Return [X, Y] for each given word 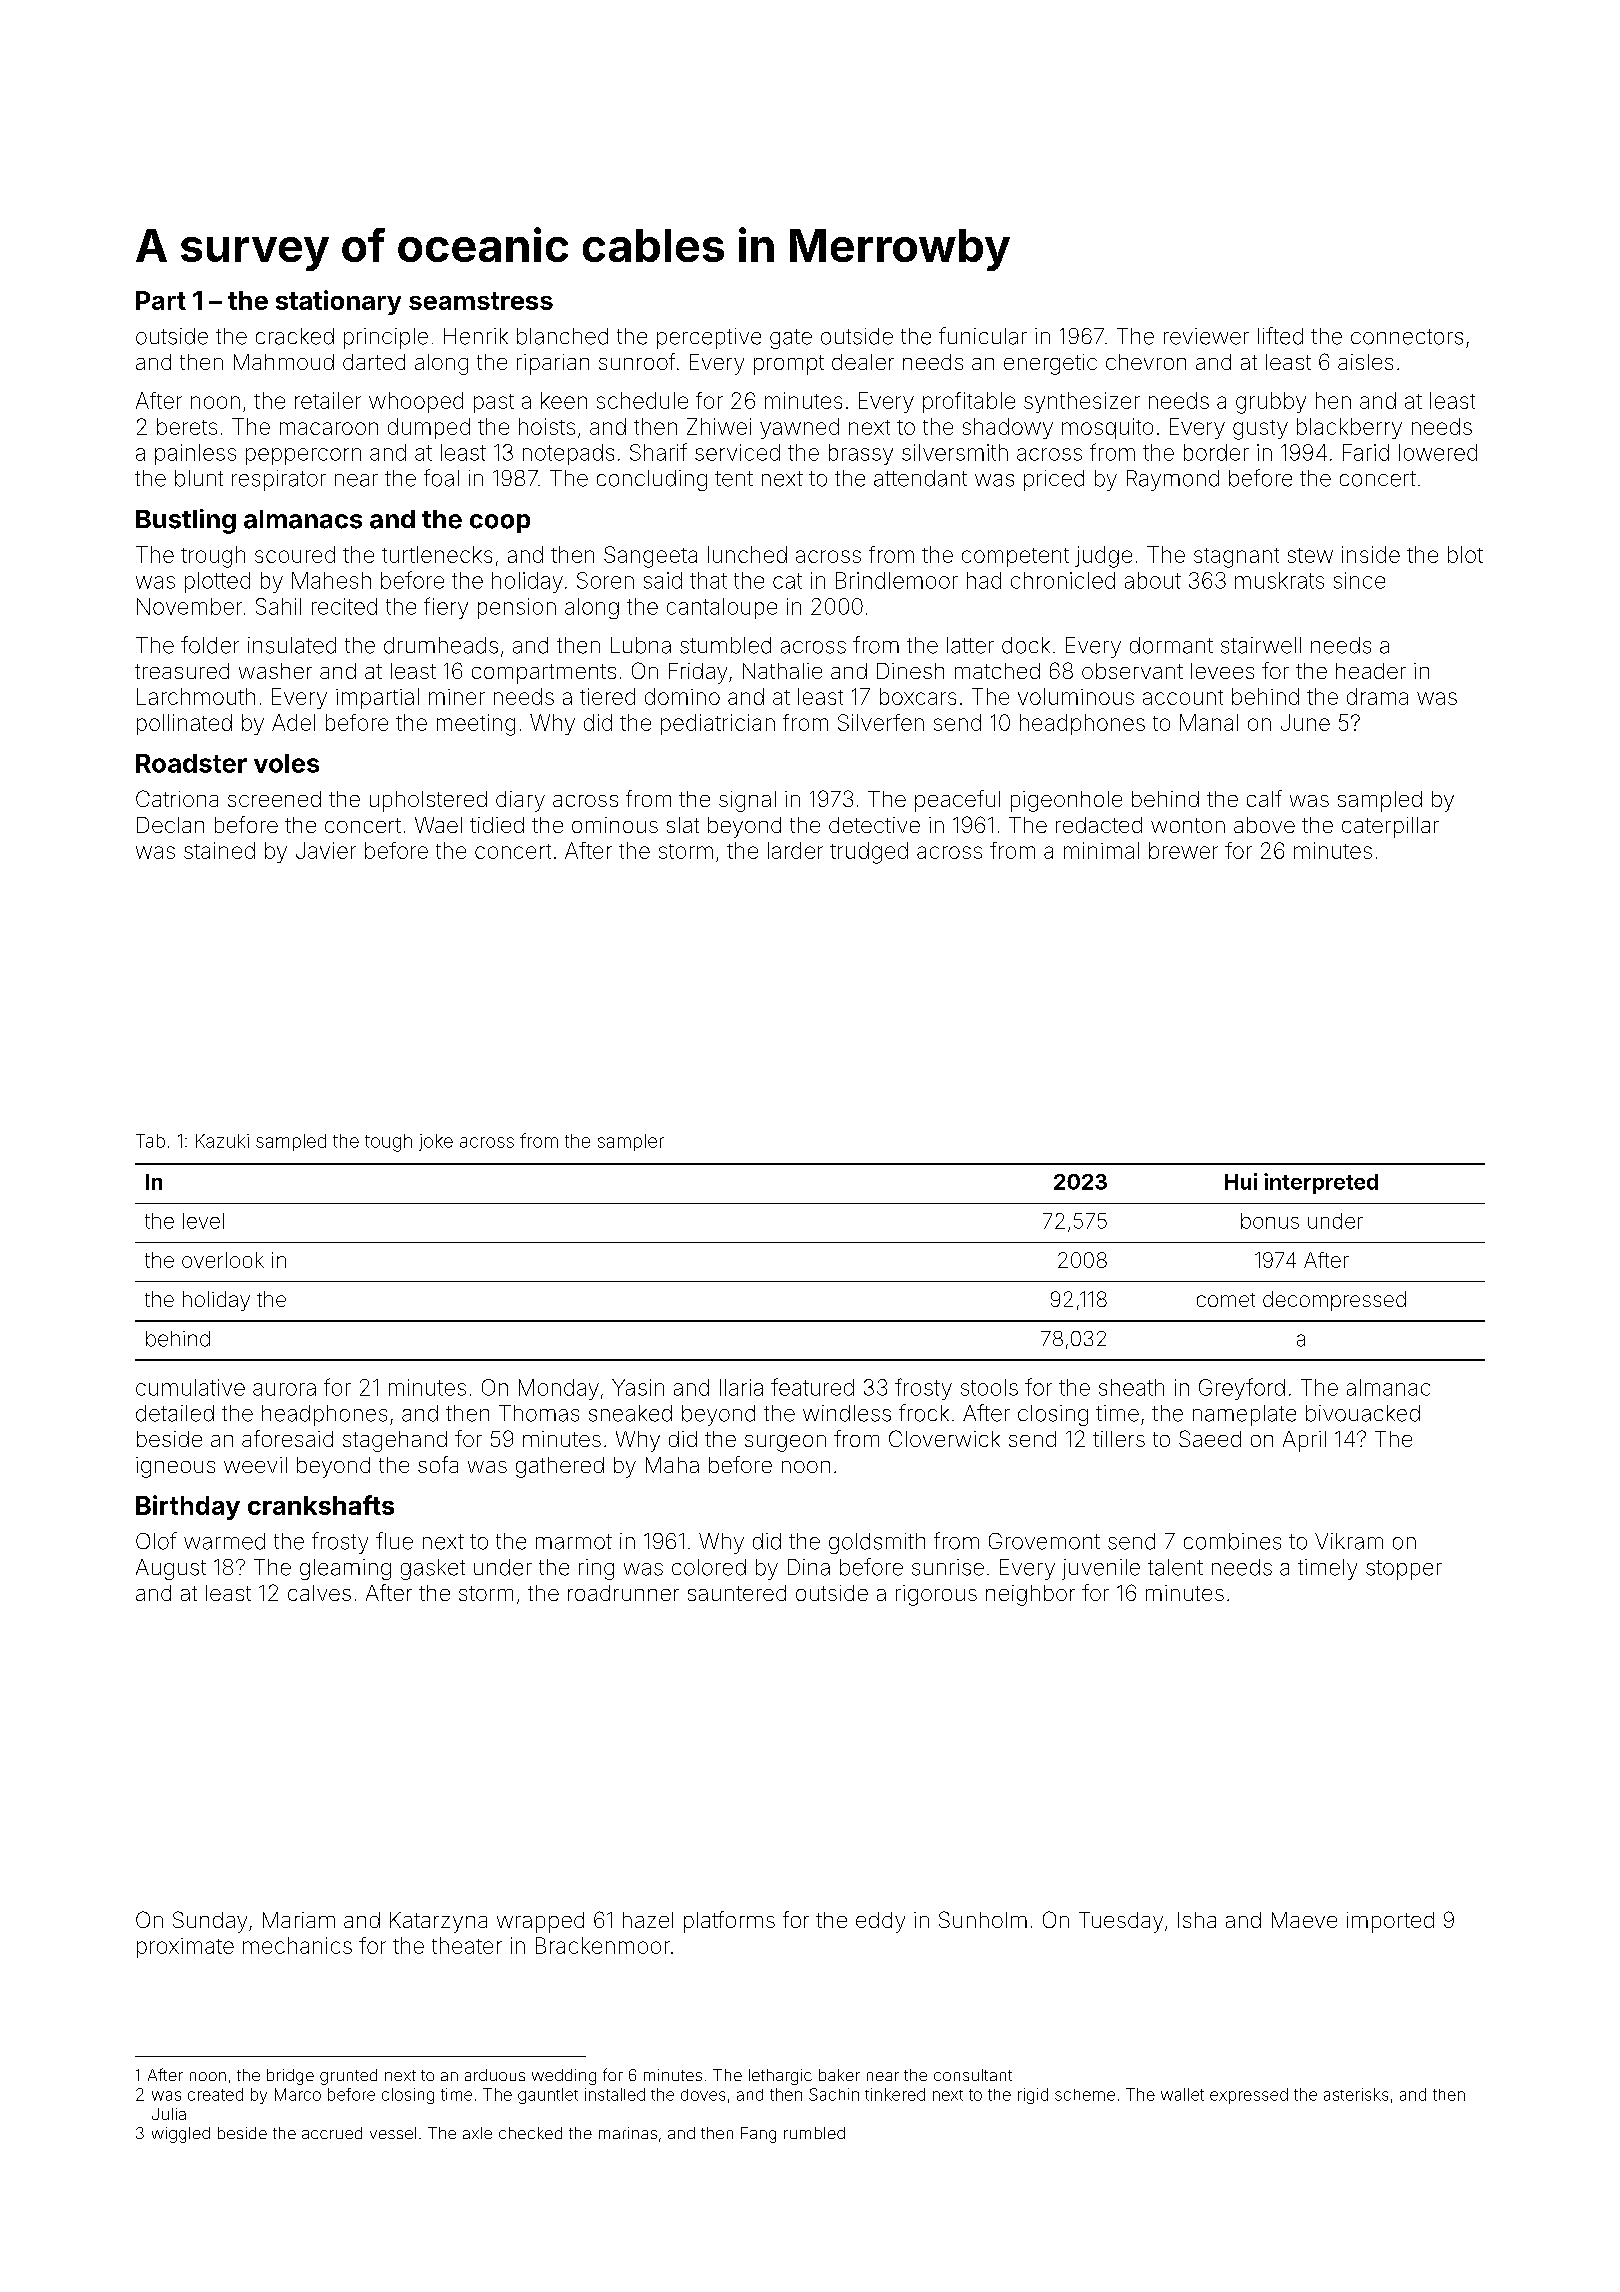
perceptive [709, 338]
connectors [1407, 337]
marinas [628, 2133]
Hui [1241, 1181]
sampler [631, 1142]
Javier [326, 850]
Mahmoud [284, 362]
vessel [393, 2133]
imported [1390, 1922]
